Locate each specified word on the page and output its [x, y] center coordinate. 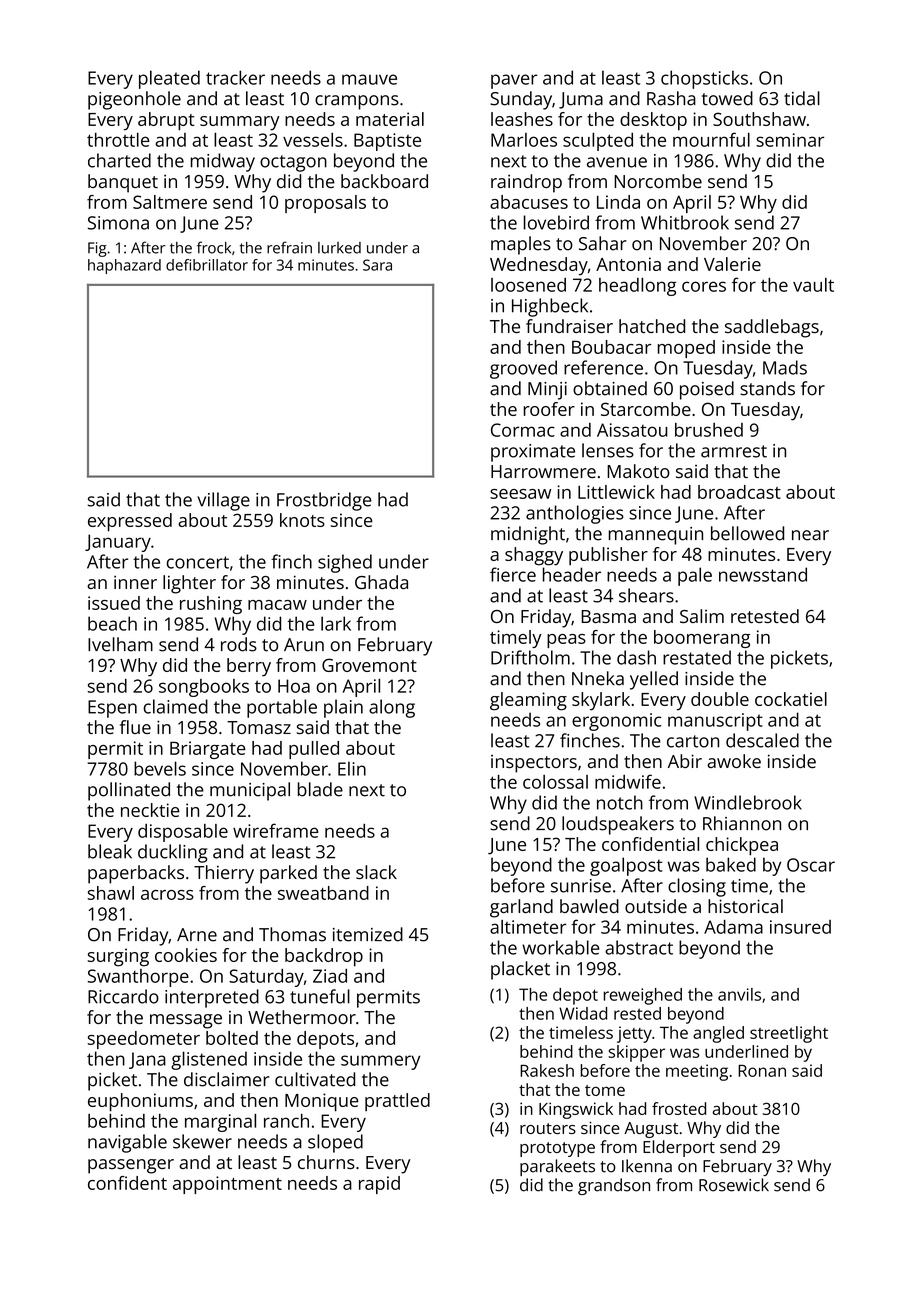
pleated [169, 79]
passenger [131, 1166]
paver [514, 81]
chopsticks [704, 79]
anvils [739, 994]
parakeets [557, 1167]
